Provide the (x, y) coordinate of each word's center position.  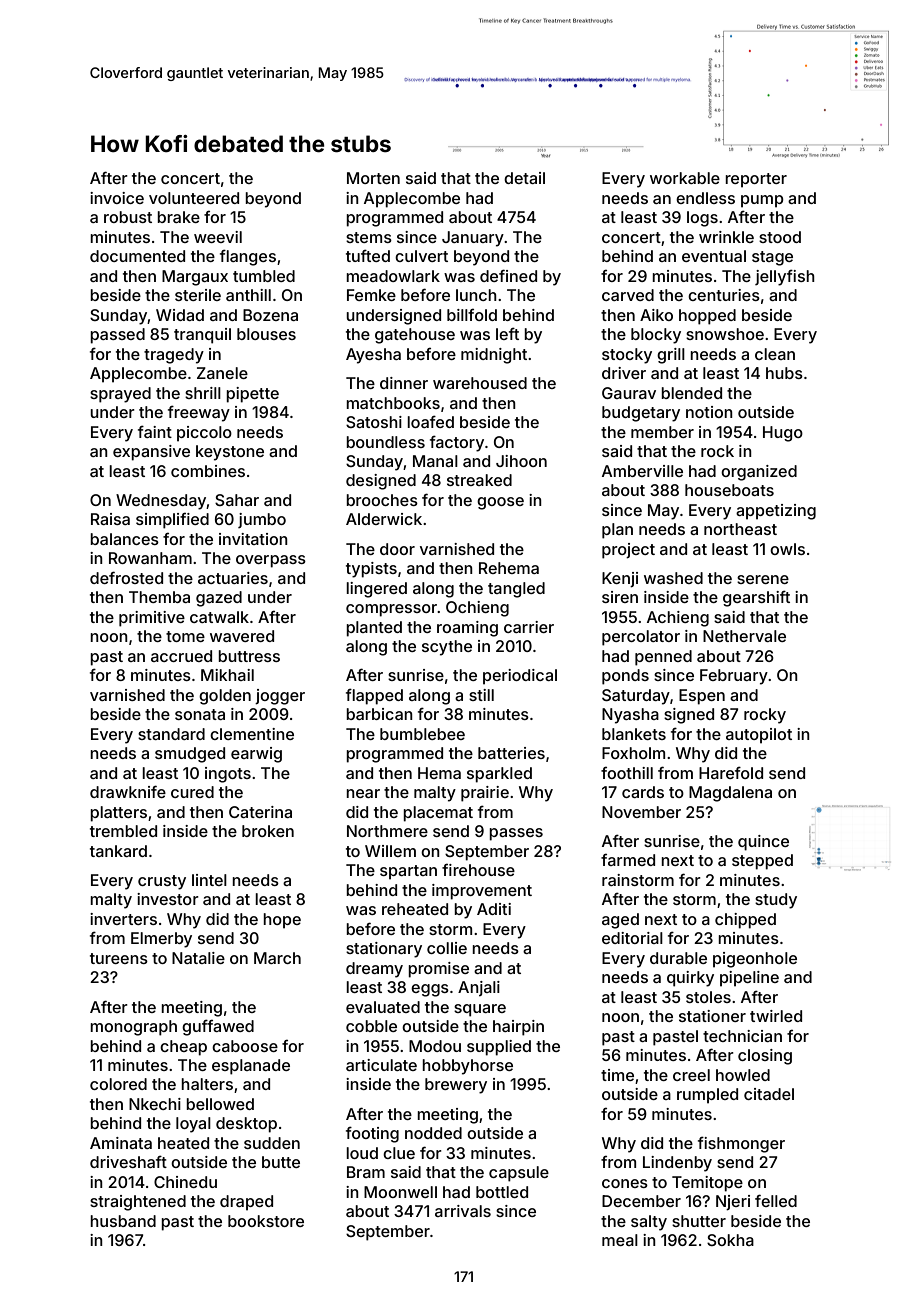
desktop (246, 1125)
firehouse (478, 870)
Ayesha (373, 356)
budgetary (641, 414)
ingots (228, 775)
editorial (632, 938)
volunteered (194, 198)
